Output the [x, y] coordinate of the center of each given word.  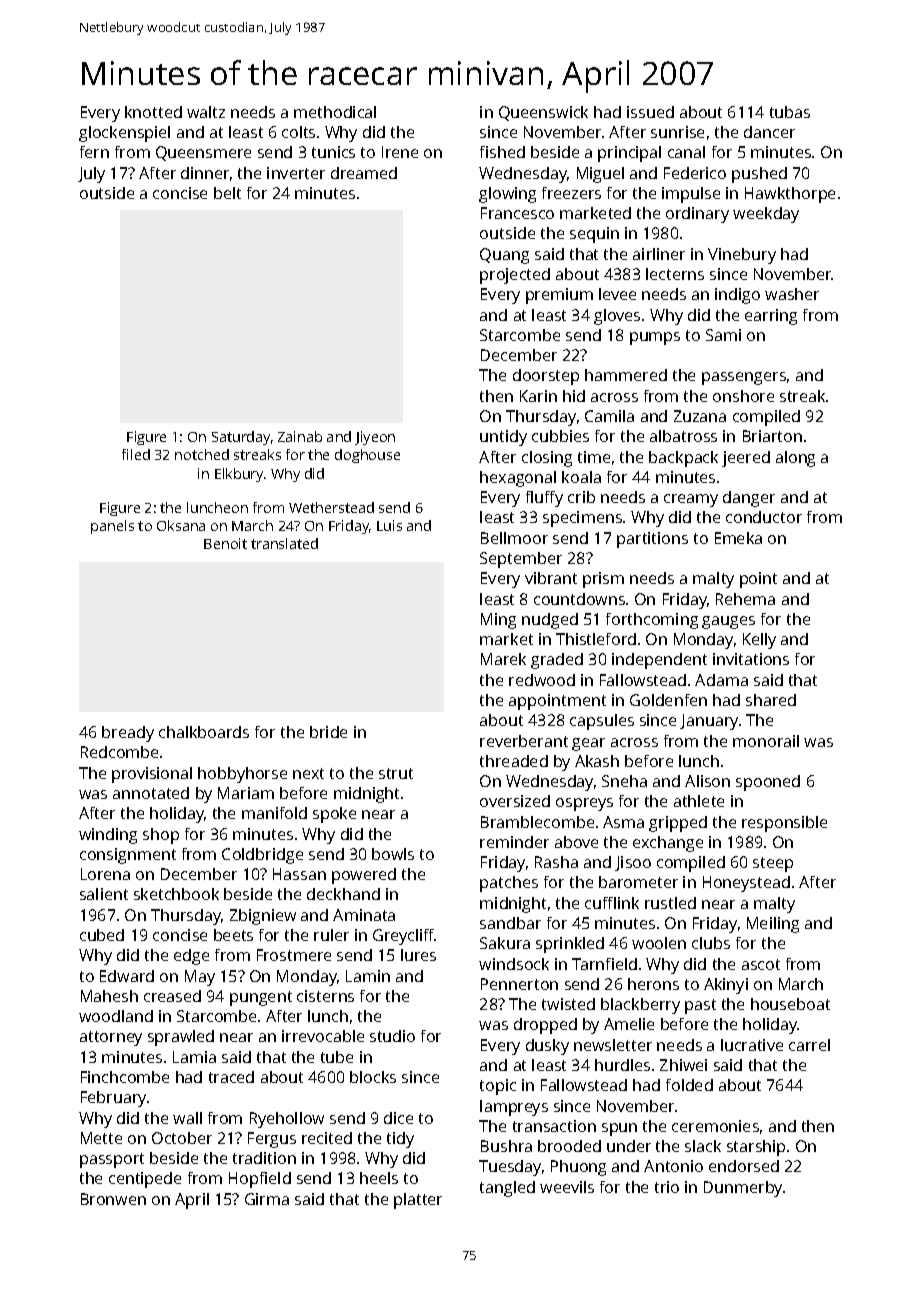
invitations [751, 659]
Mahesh [109, 996]
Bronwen [113, 1199]
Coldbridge [262, 856]
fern [94, 152]
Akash [597, 761]
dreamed [364, 173]
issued [650, 112]
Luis [389, 525]
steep [773, 864]
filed [136, 454]
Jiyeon [375, 438]
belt [227, 193]
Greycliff [404, 937]
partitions [652, 540]
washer [792, 294]
